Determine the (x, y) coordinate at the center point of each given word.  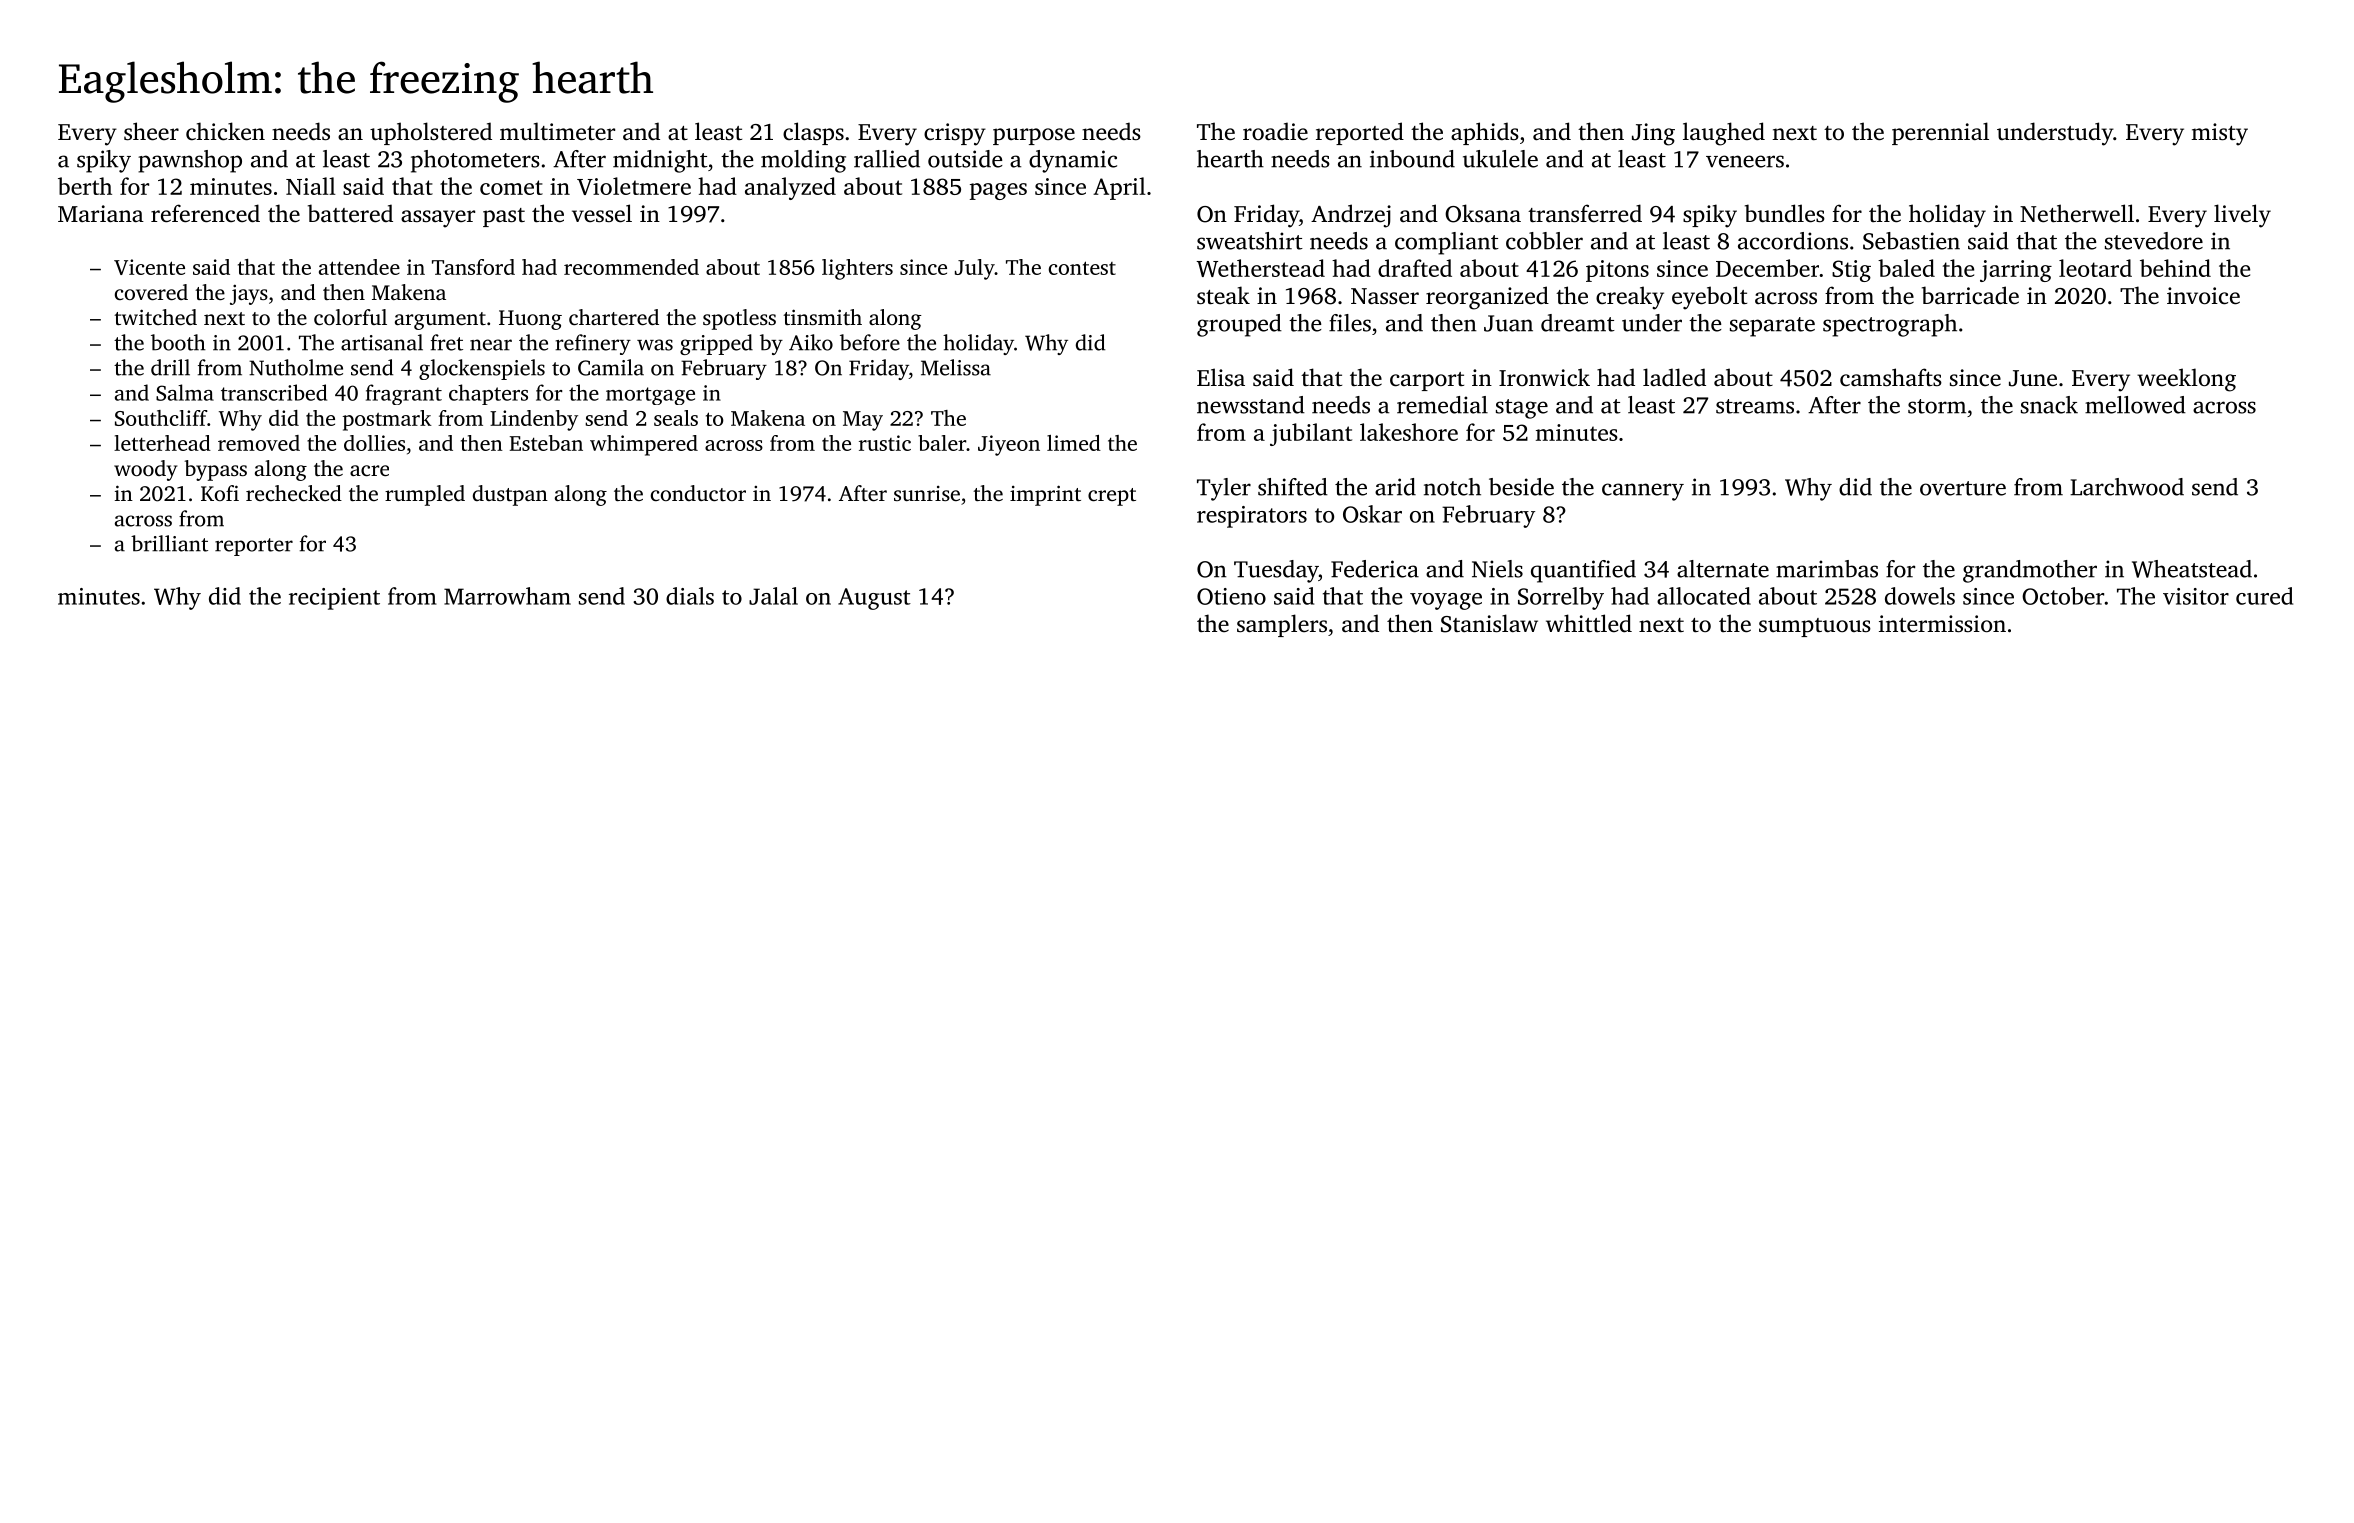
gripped (716, 344)
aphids (1485, 133)
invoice (2203, 296)
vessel (602, 213)
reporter (254, 547)
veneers (1745, 161)
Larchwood (2127, 487)
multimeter (557, 131)
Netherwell (2077, 213)
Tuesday (1276, 571)
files (1350, 323)
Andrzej (1351, 216)
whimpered (644, 445)
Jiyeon (1009, 445)
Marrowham (507, 596)
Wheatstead (2192, 569)
